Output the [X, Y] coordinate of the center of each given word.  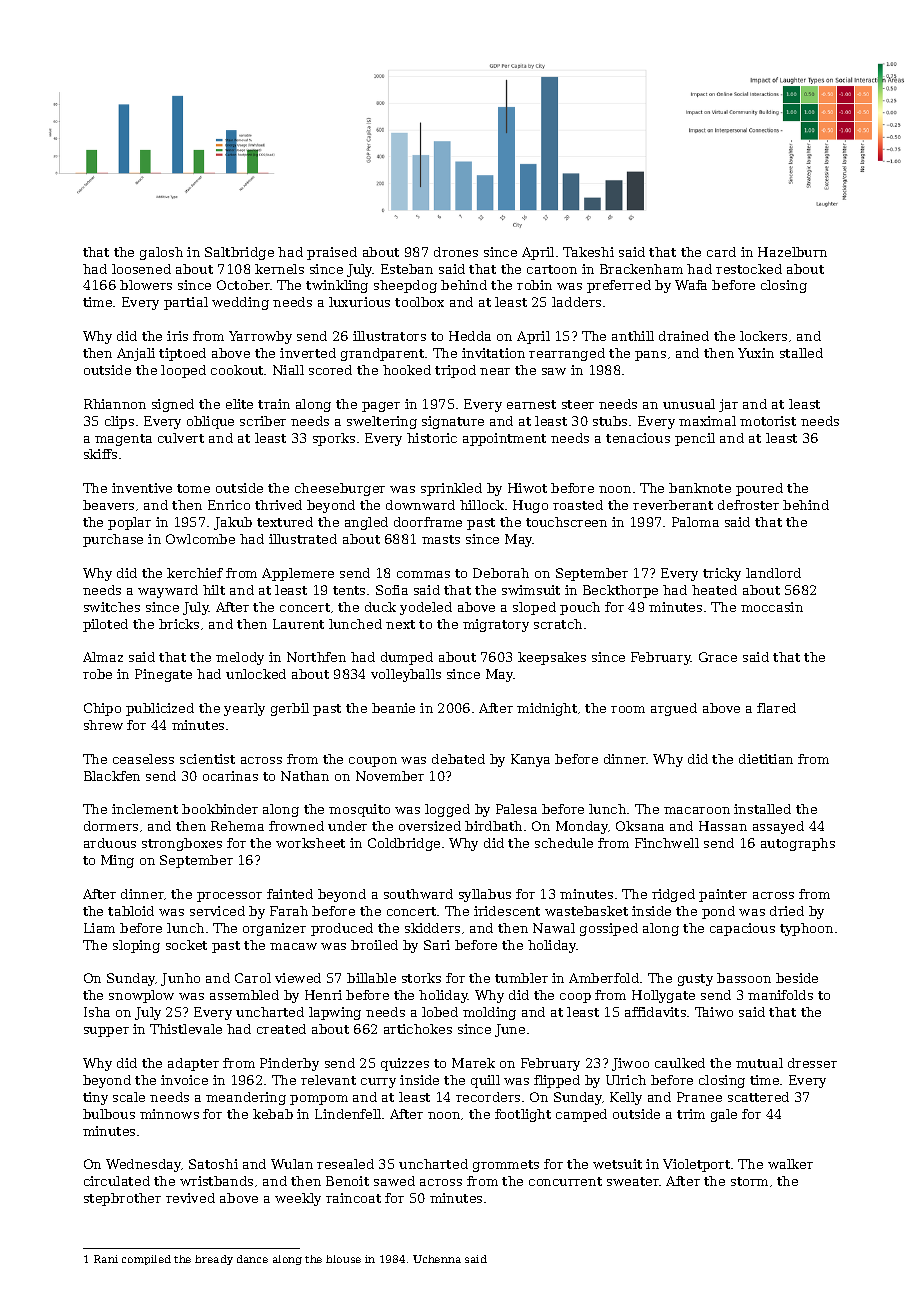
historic [432, 438]
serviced [217, 911]
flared [776, 708]
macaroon [697, 810]
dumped [407, 658]
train [274, 404]
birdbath [493, 826]
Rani [106, 1259]
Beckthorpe [620, 591]
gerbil [290, 709]
